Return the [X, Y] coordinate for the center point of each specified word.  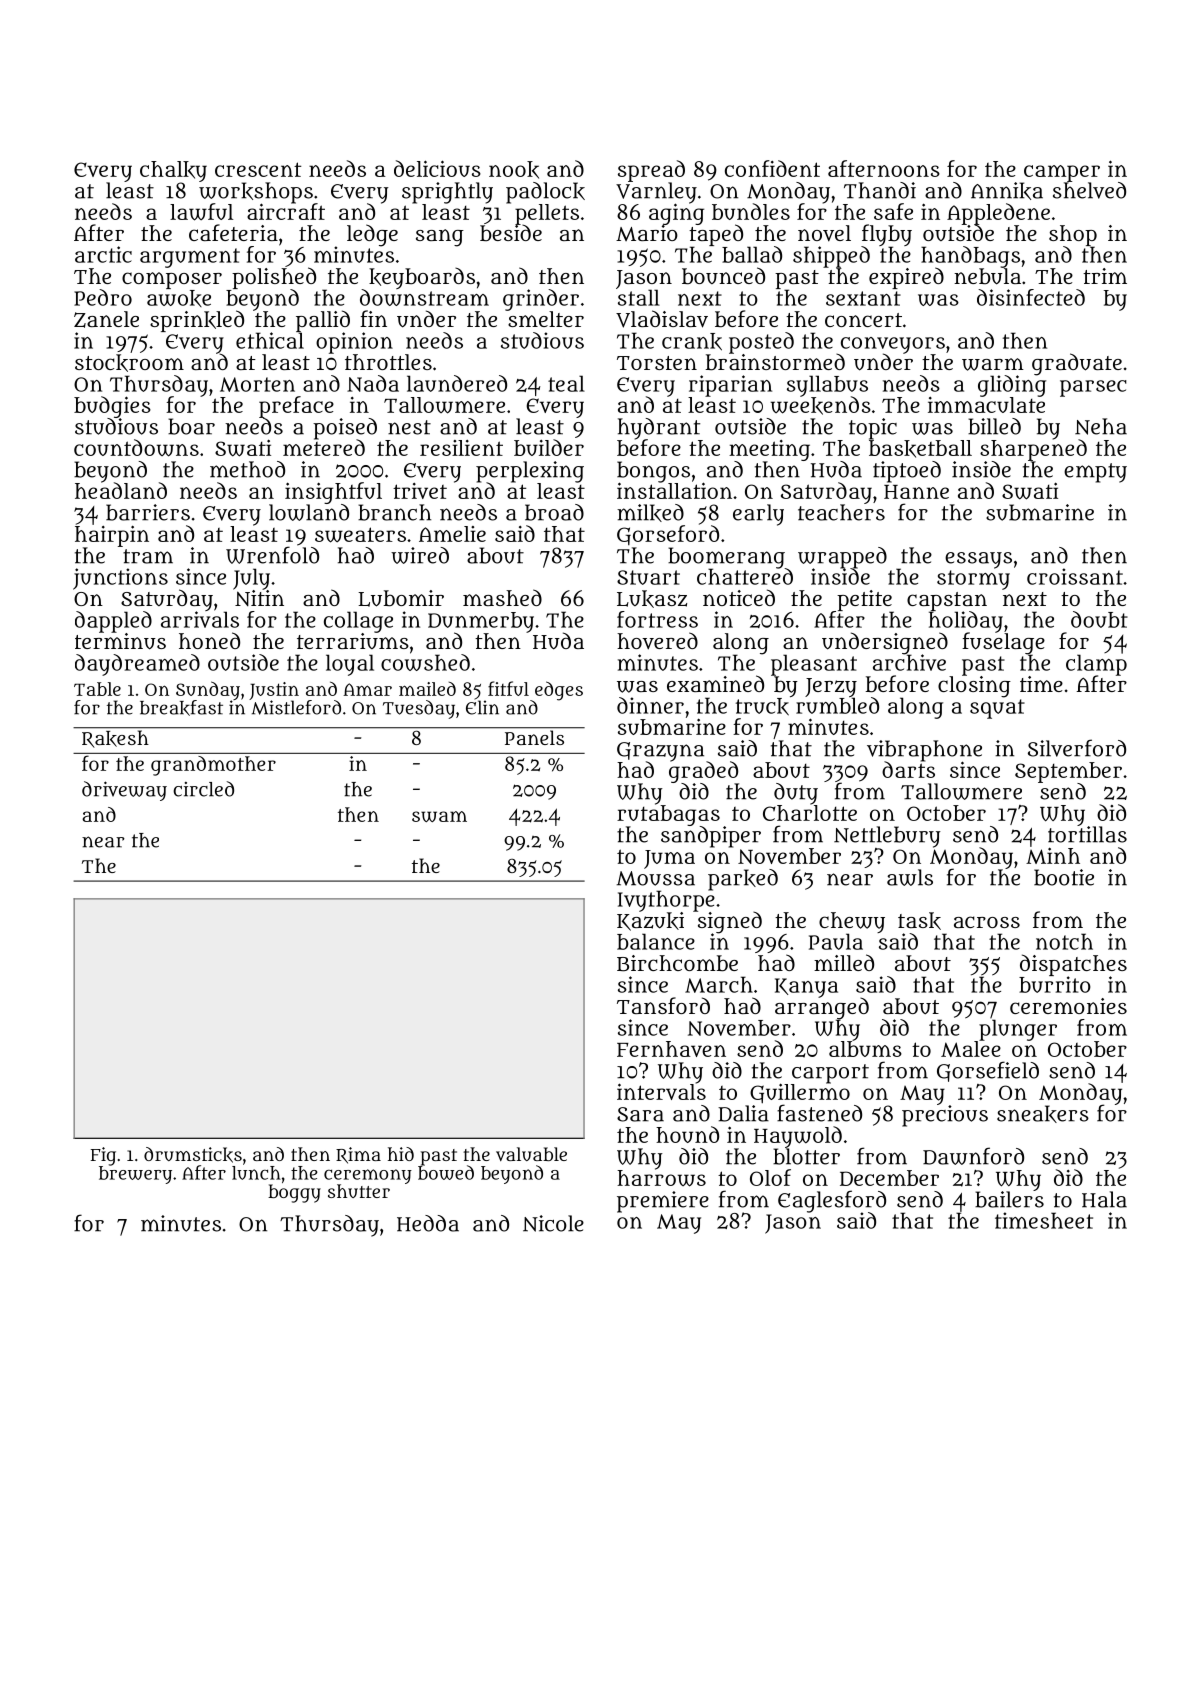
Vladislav [662, 319]
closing [974, 687]
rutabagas [668, 815]
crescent [258, 169]
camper [1062, 173]
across [987, 922]
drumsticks [193, 1155]
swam [439, 816]
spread [651, 171]
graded [703, 772]
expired [906, 278]
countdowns [136, 448]
